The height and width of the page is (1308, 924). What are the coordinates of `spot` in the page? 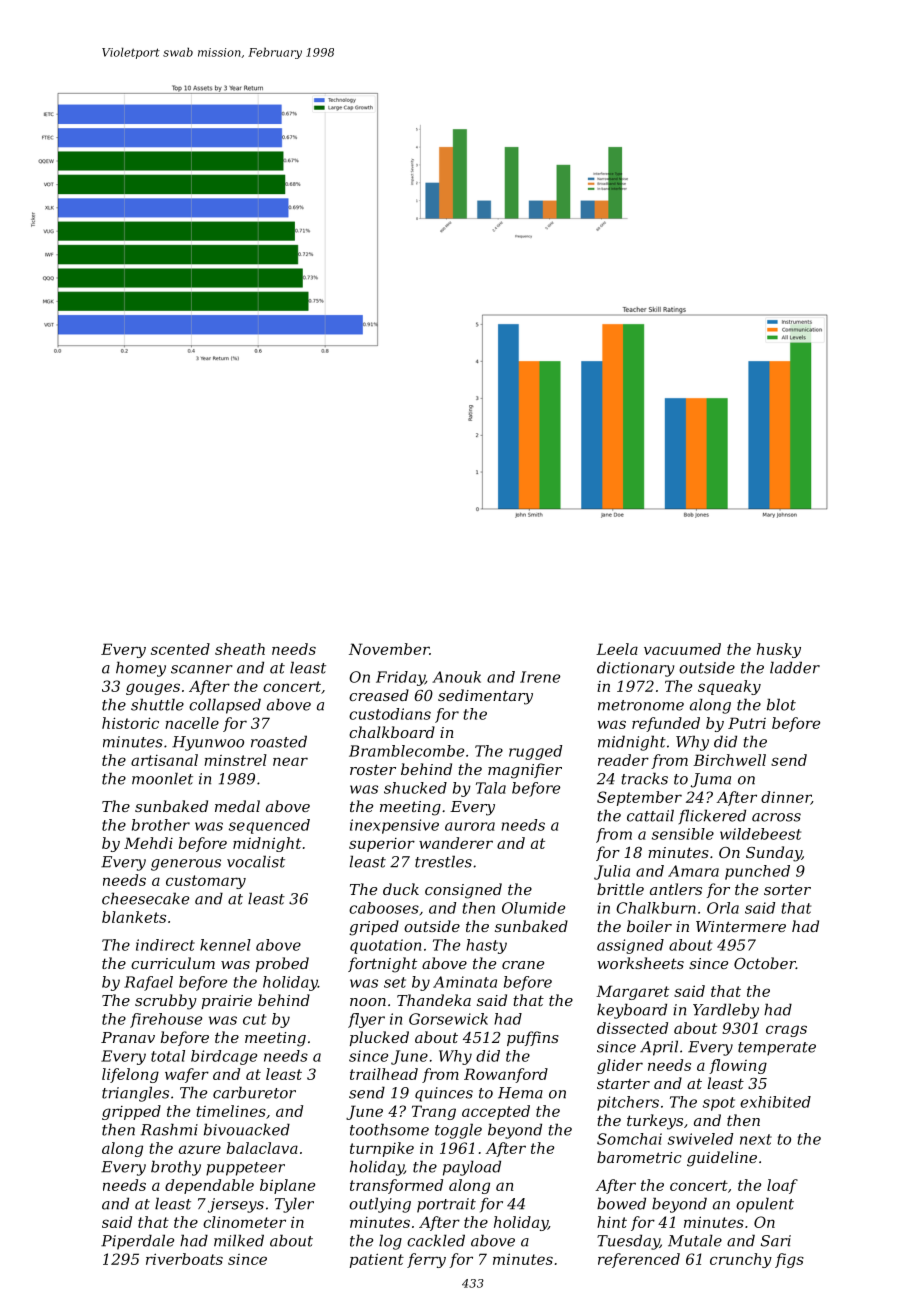 It's located at (719, 1104).
